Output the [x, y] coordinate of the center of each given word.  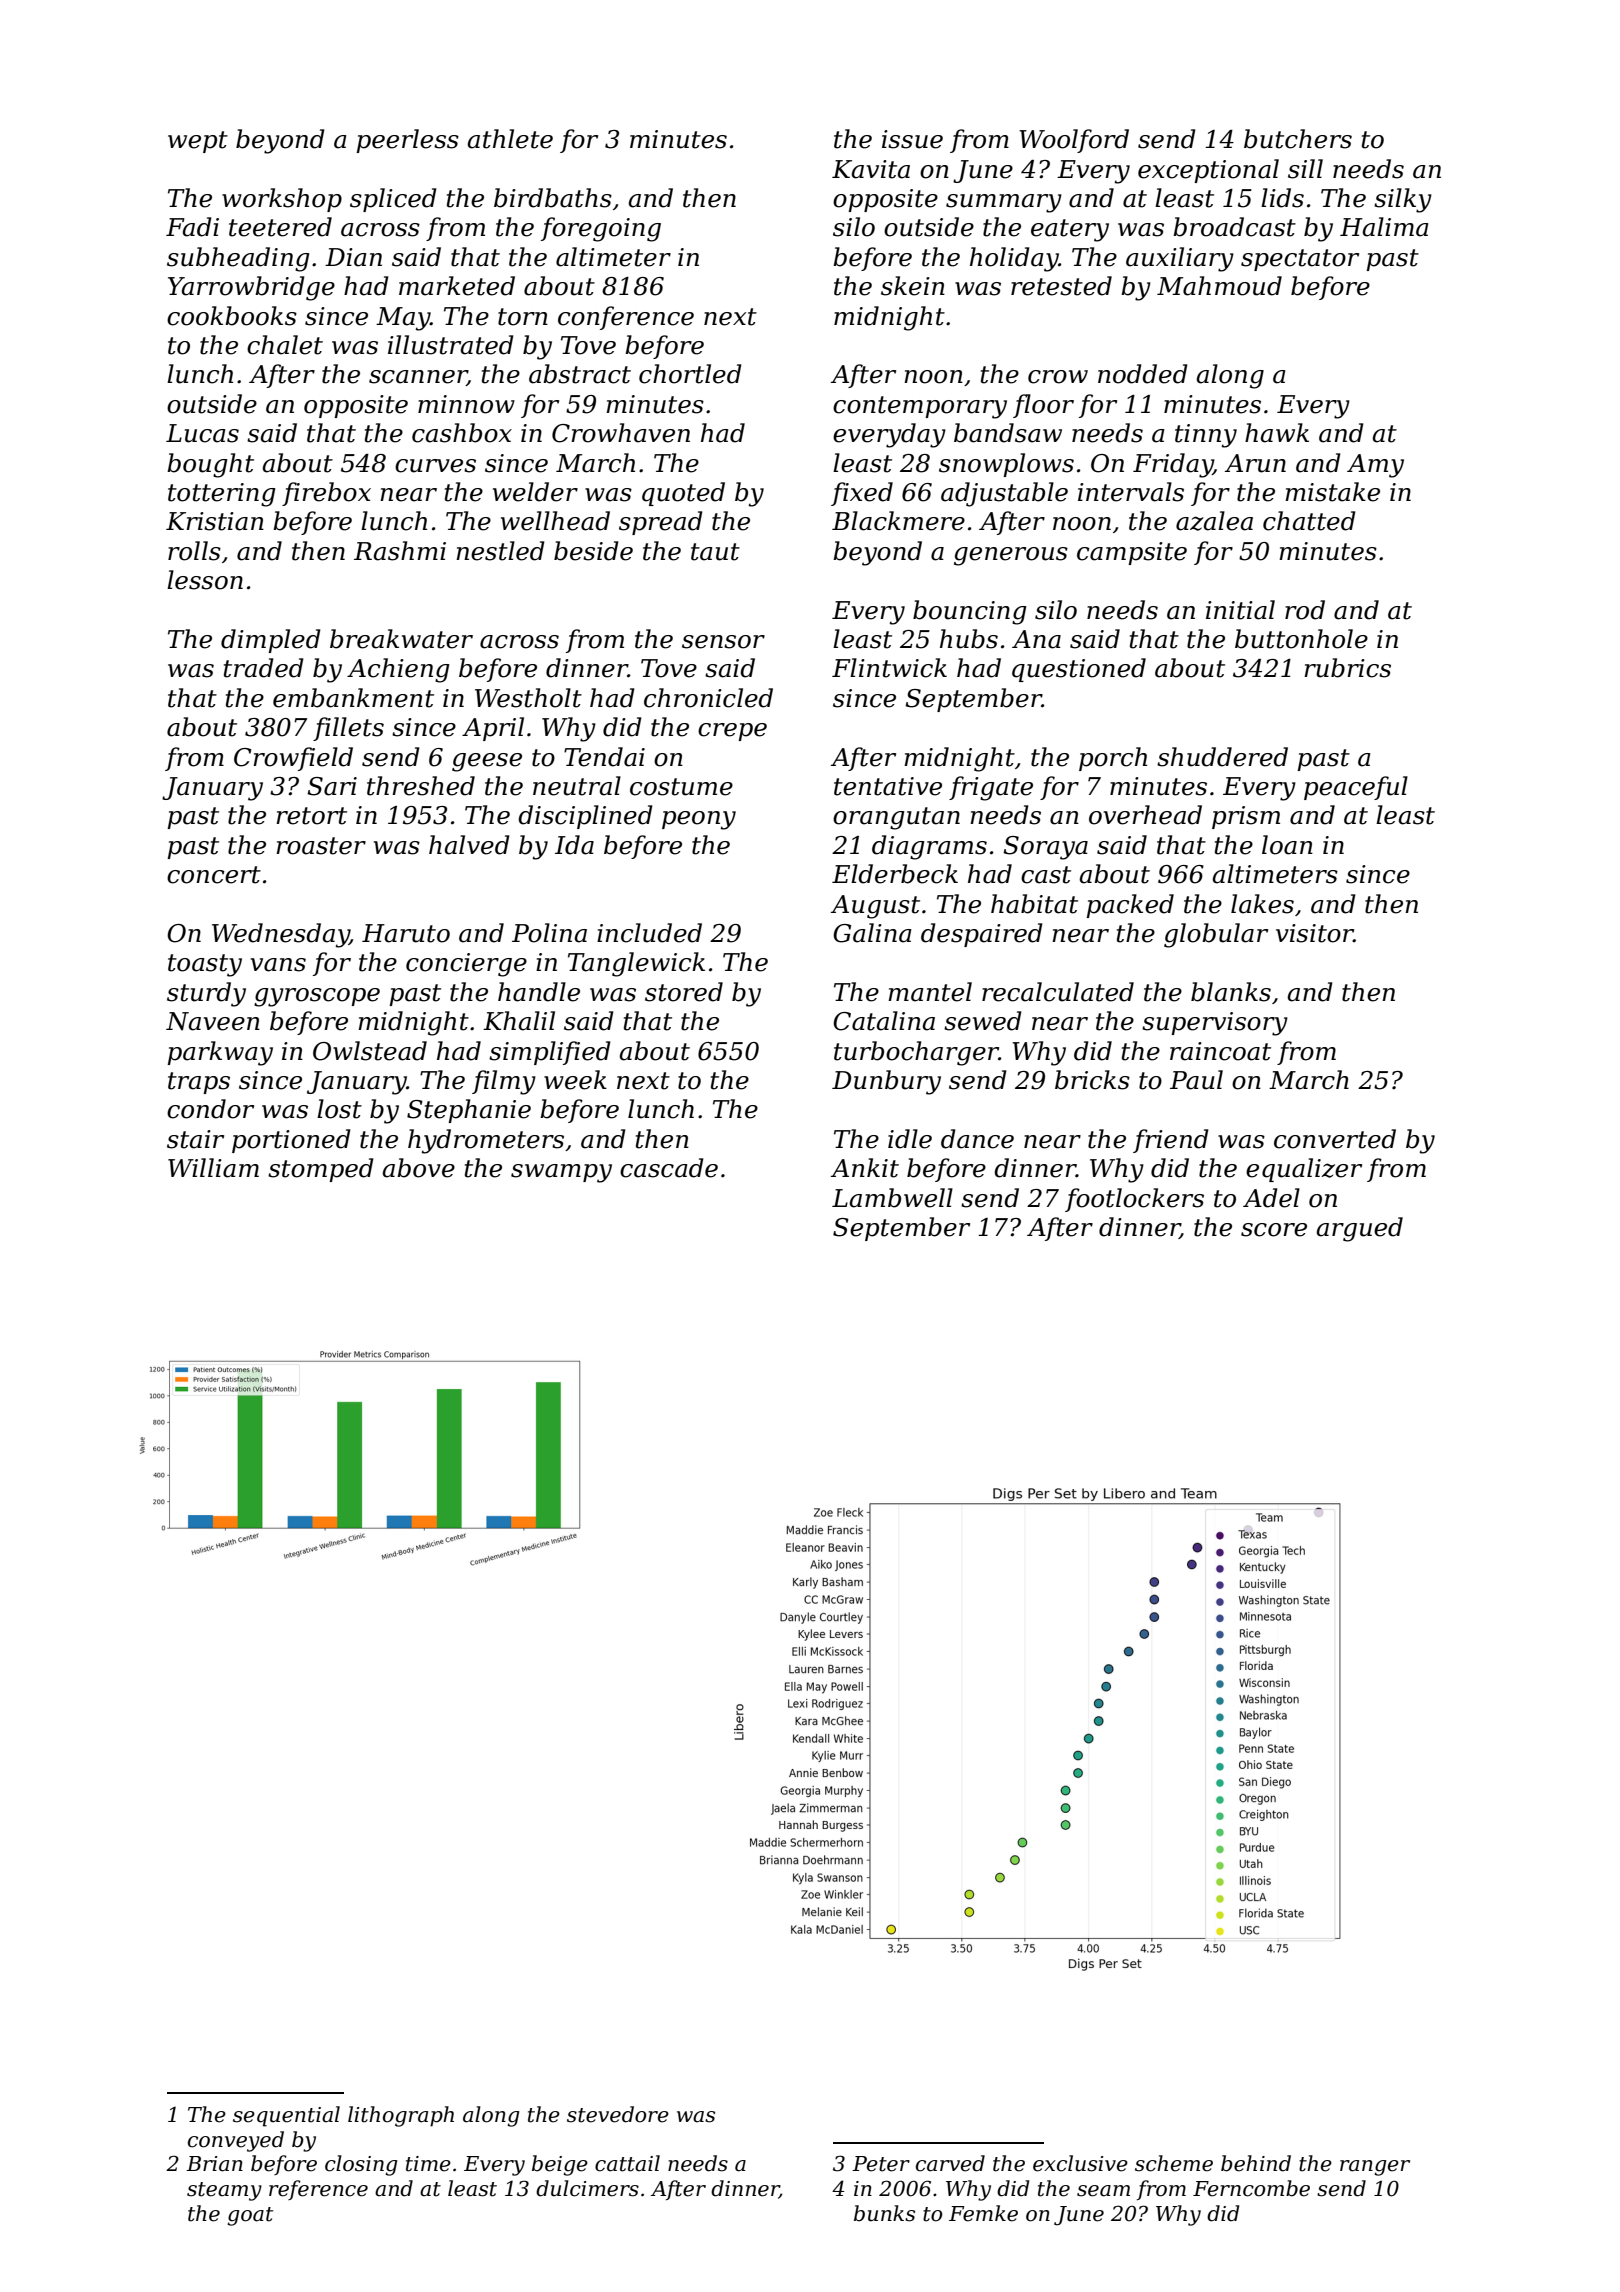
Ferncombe [1251, 2188]
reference [318, 2190]
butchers [1298, 139]
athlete [510, 139]
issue [912, 139]
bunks [884, 2213]
